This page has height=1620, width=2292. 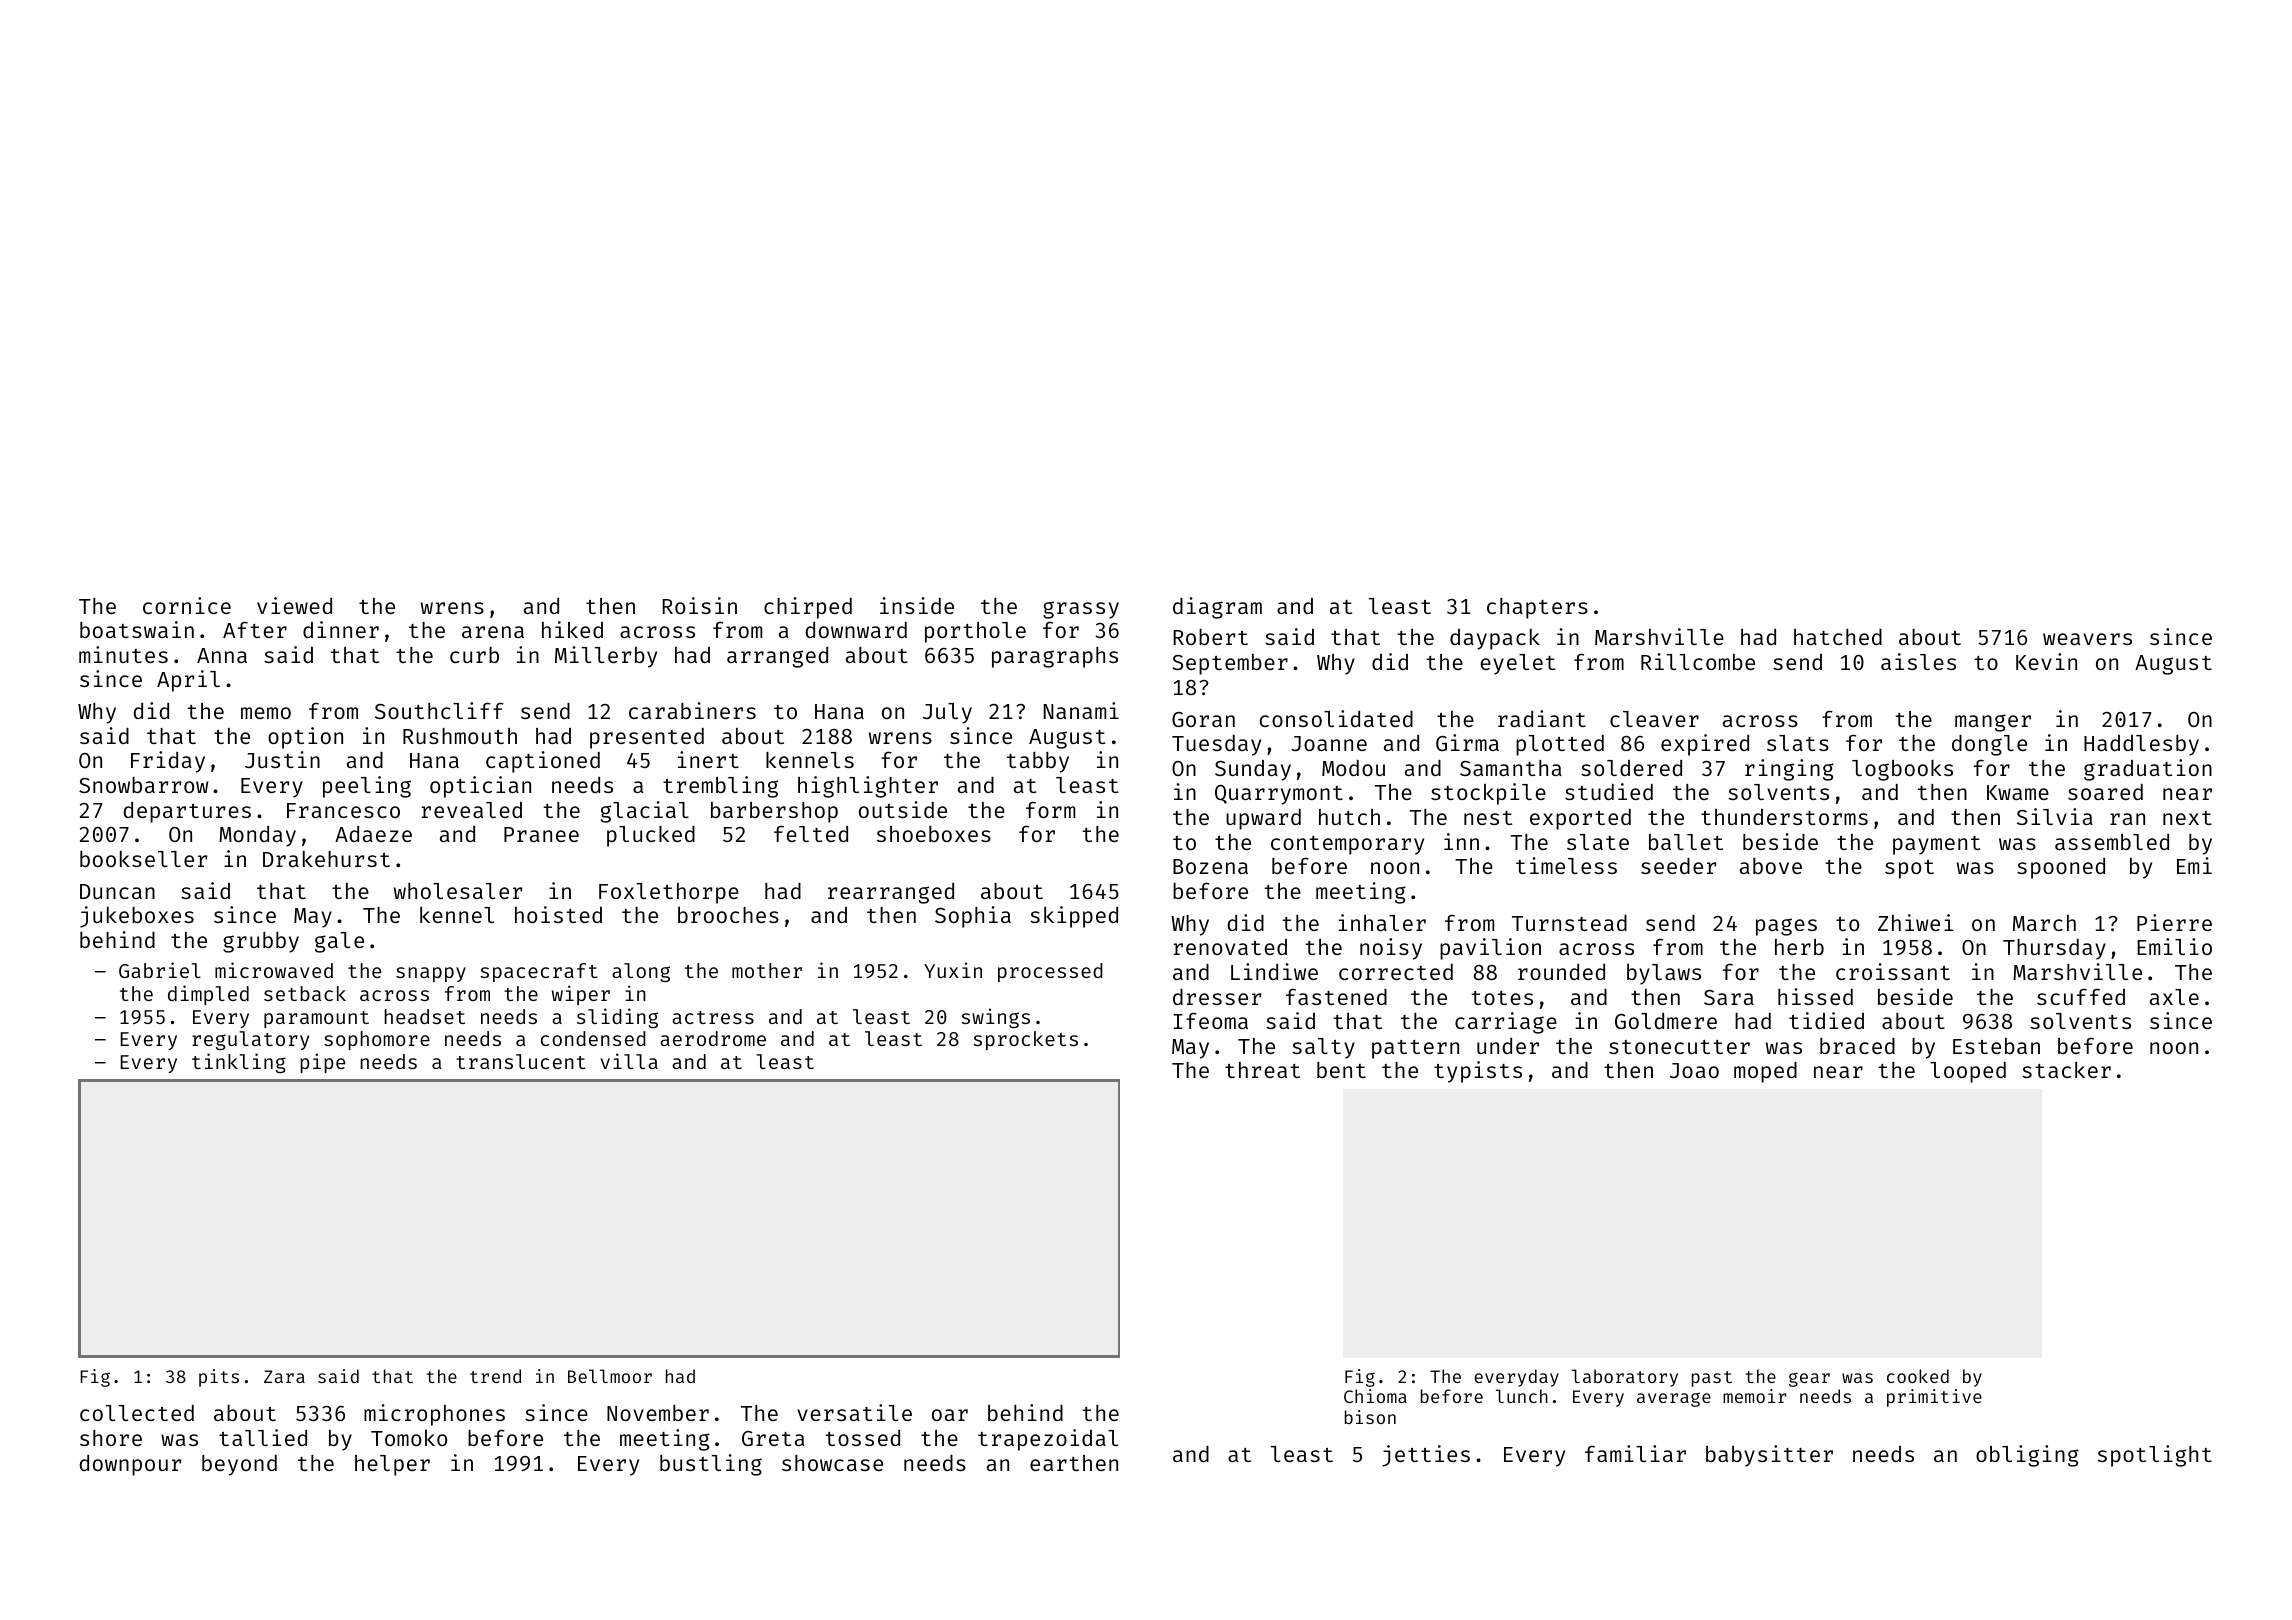 I want to click on jetties, so click(x=1426, y=1456).
